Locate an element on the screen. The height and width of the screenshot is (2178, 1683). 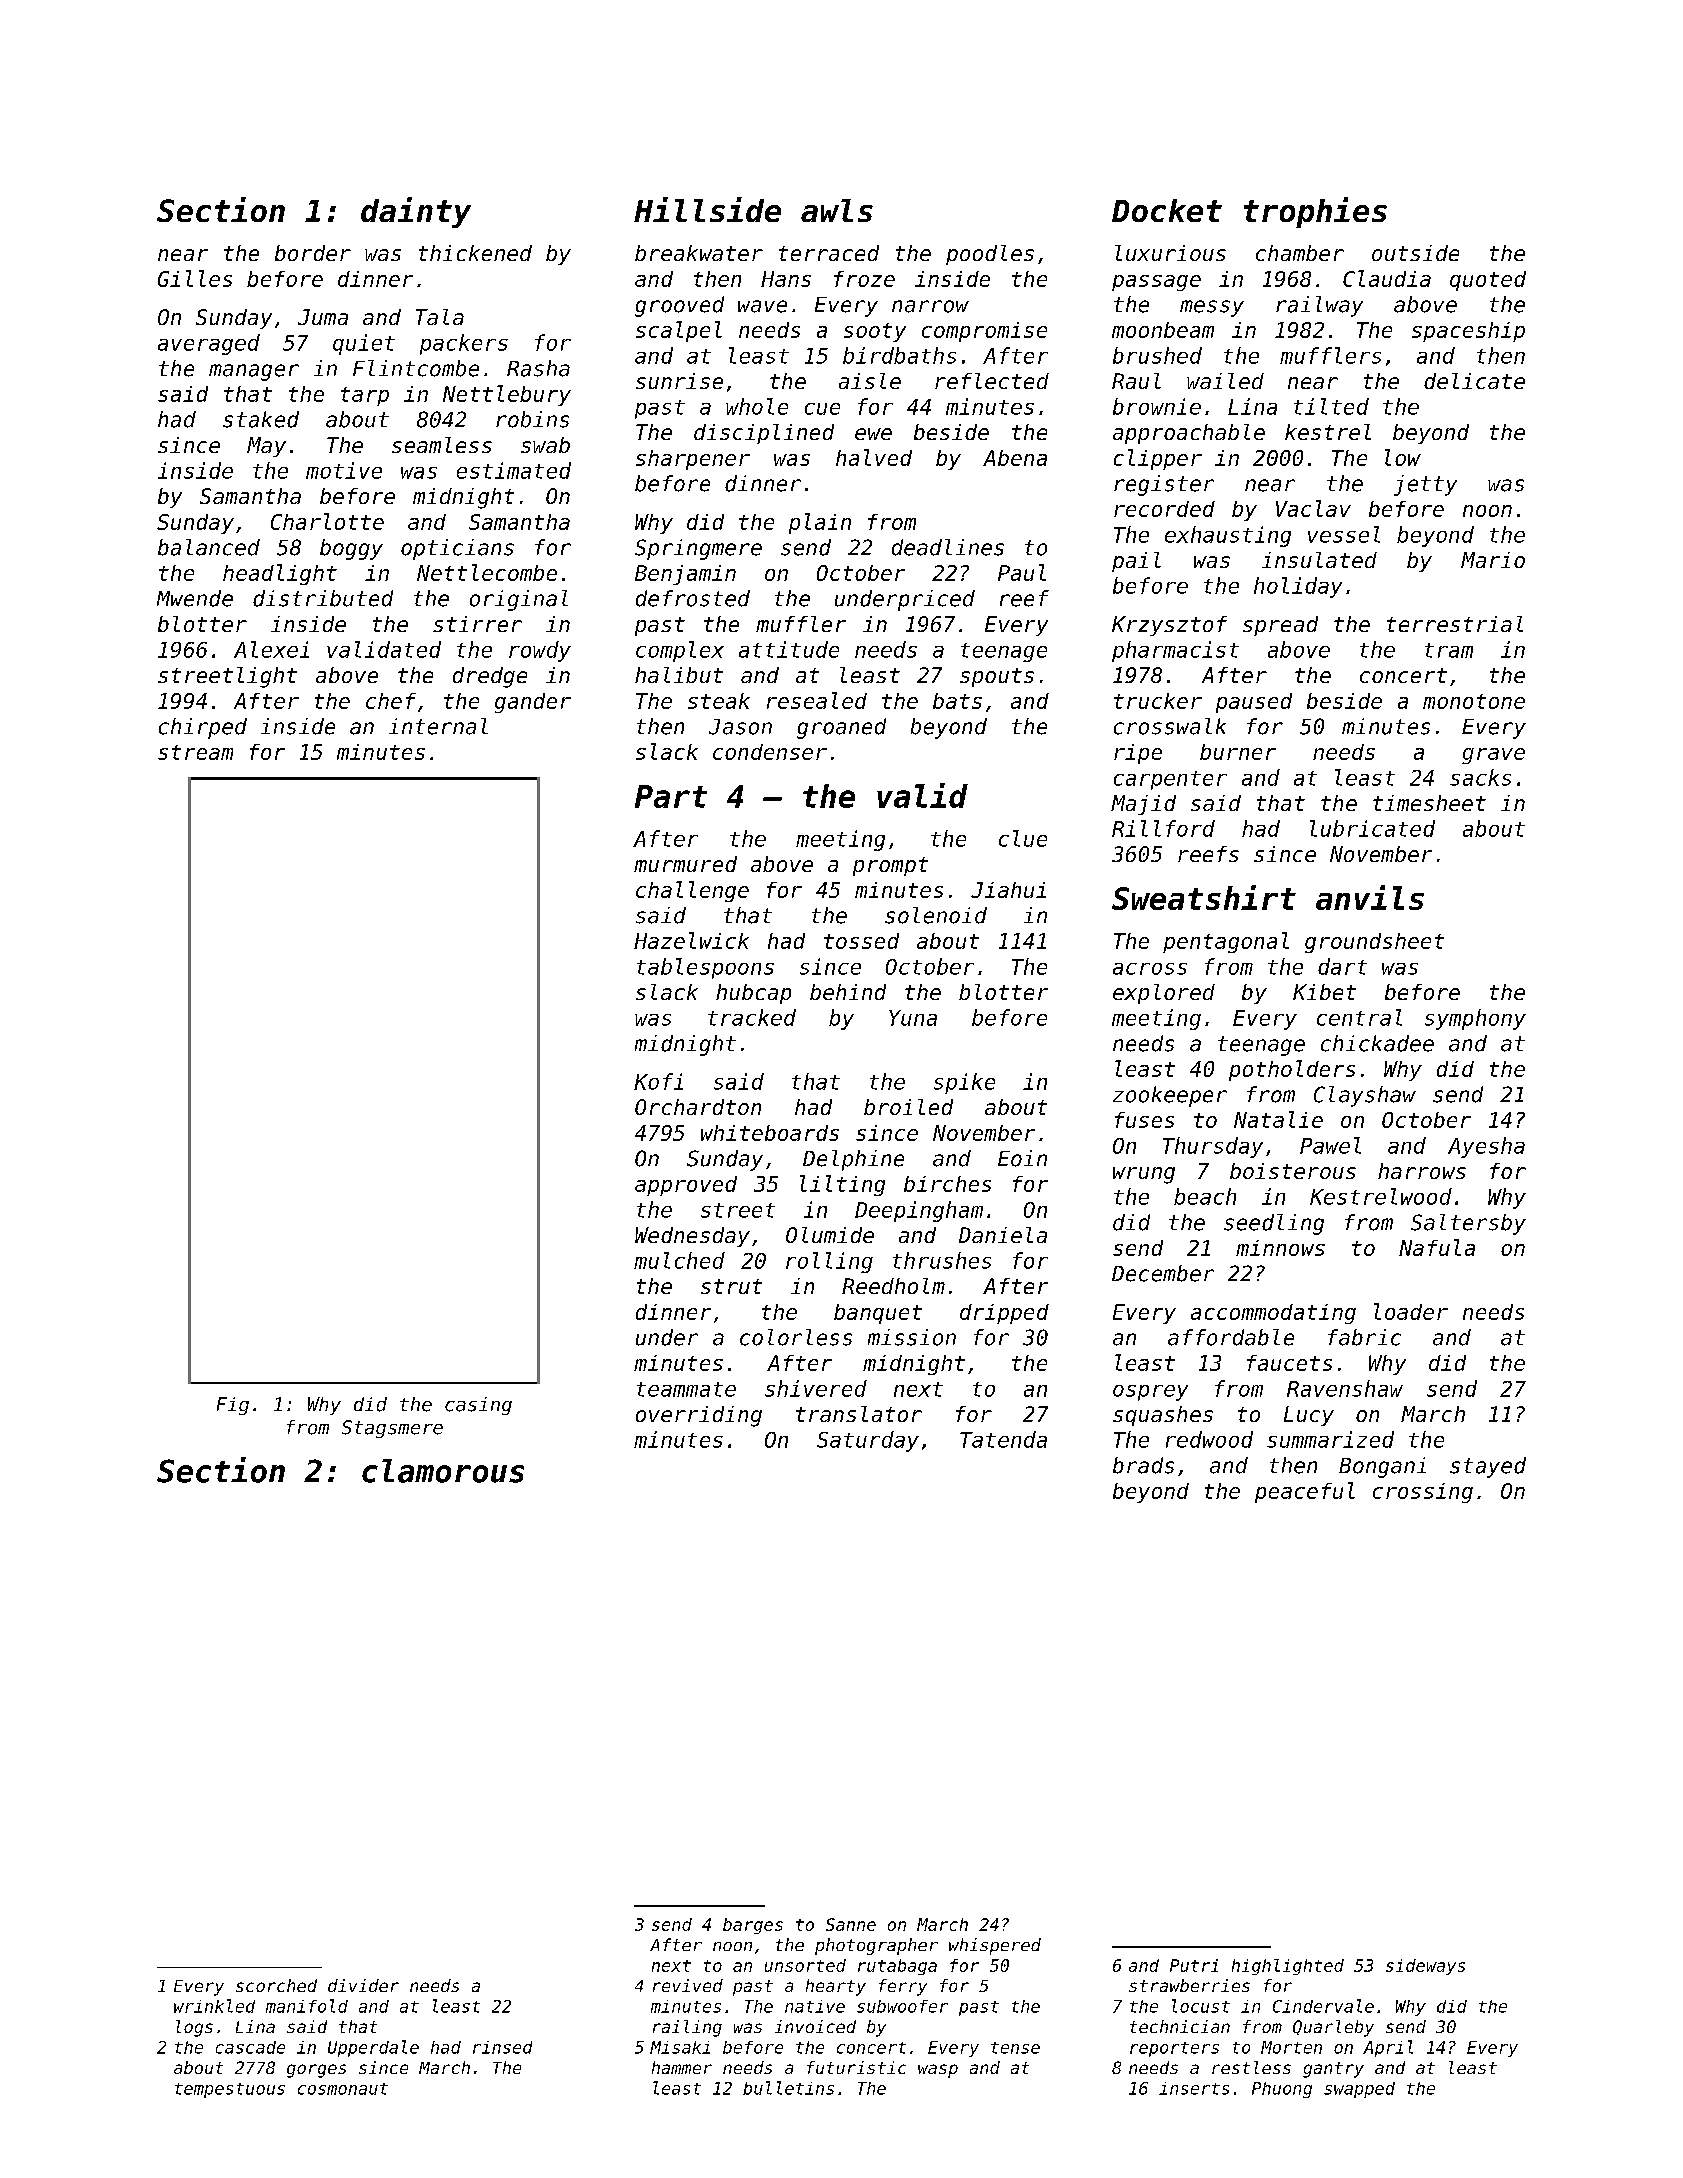
seamless is located at coordinates (442, 445).
